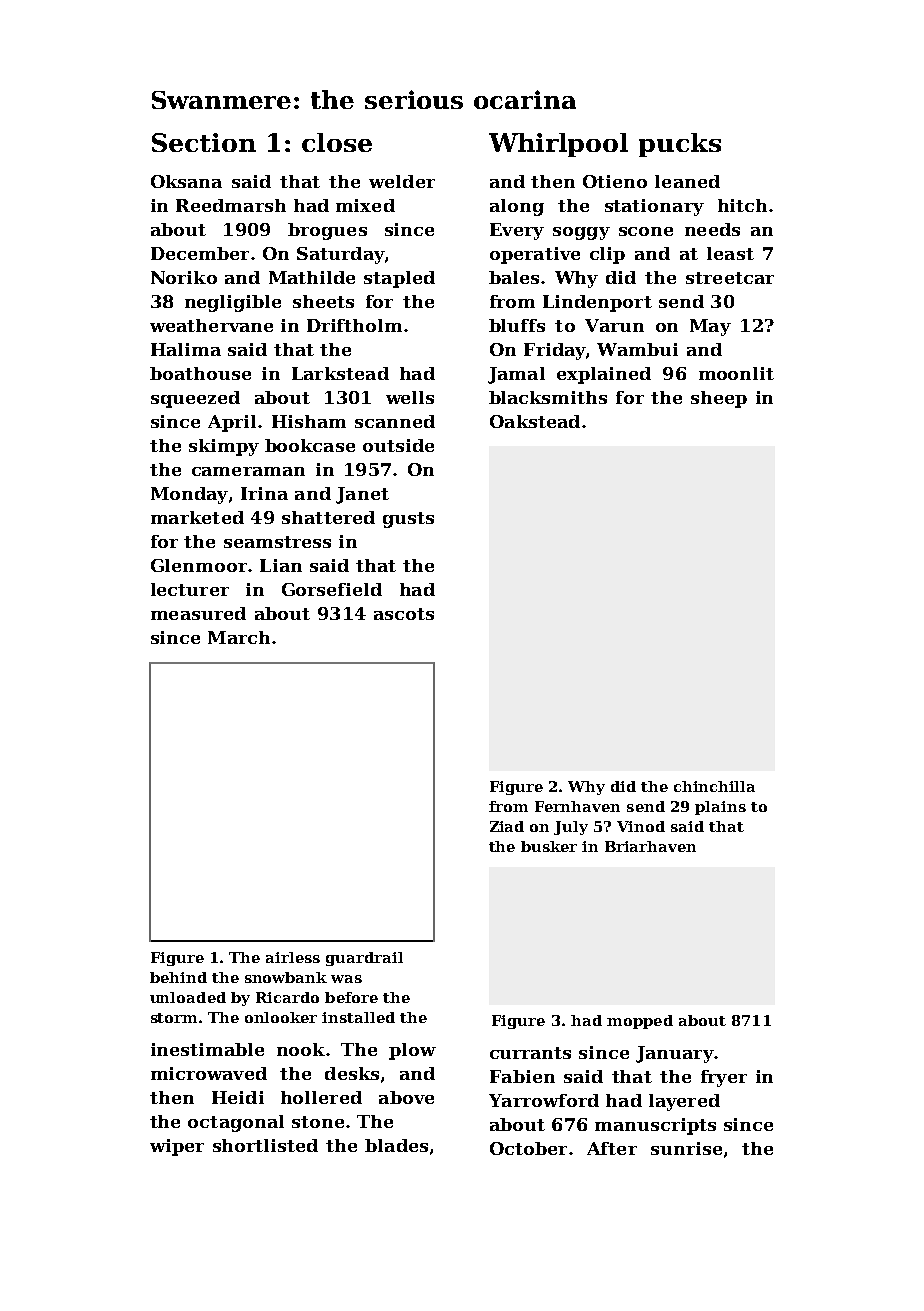  I want to click on chinchilla, so click(714, 786).
